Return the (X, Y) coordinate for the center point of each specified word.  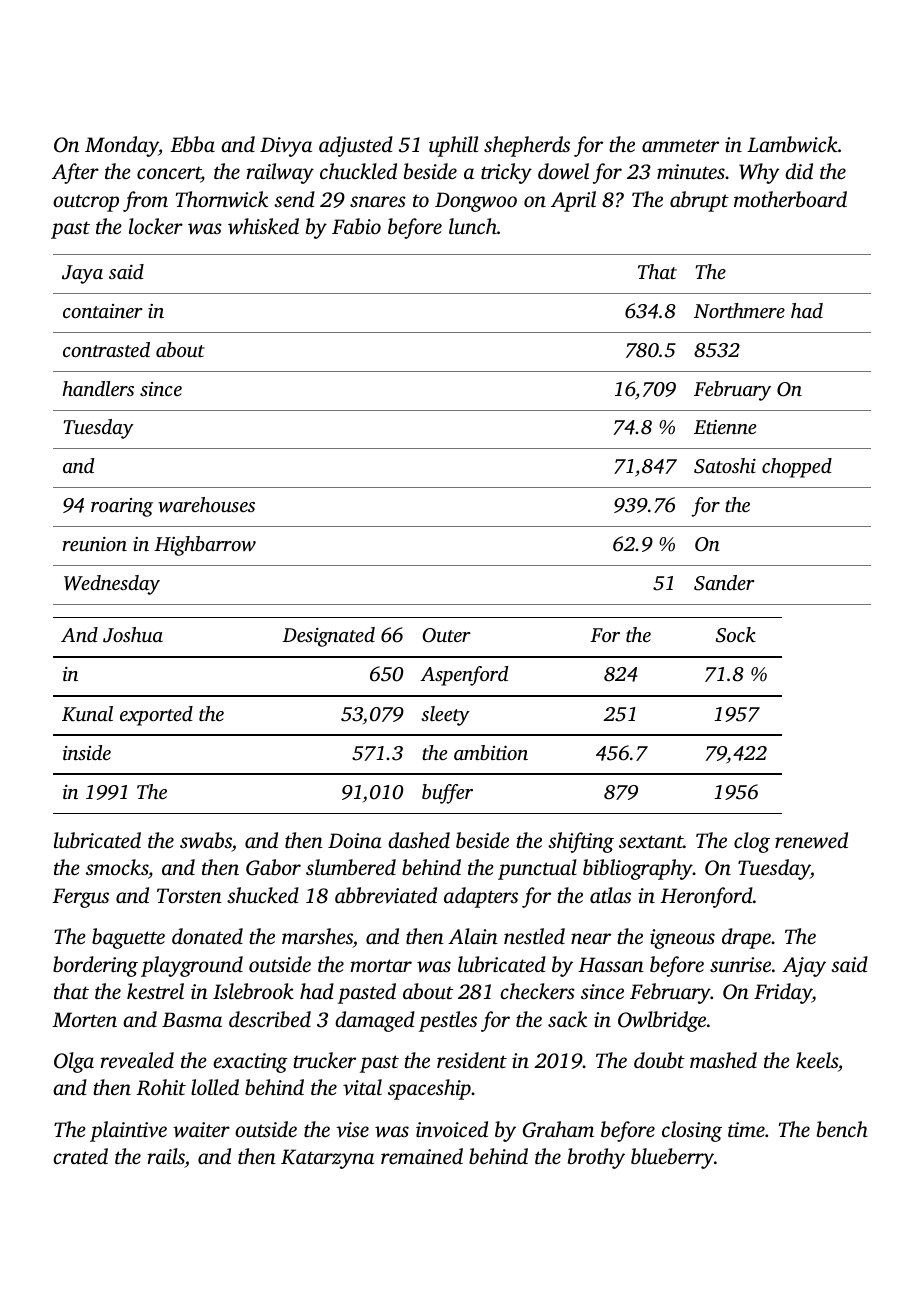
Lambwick (792, 144)
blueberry (672, 1158)
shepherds (527, 146)
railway (280, 173)
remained (422, 1156)
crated (80, 1156)
